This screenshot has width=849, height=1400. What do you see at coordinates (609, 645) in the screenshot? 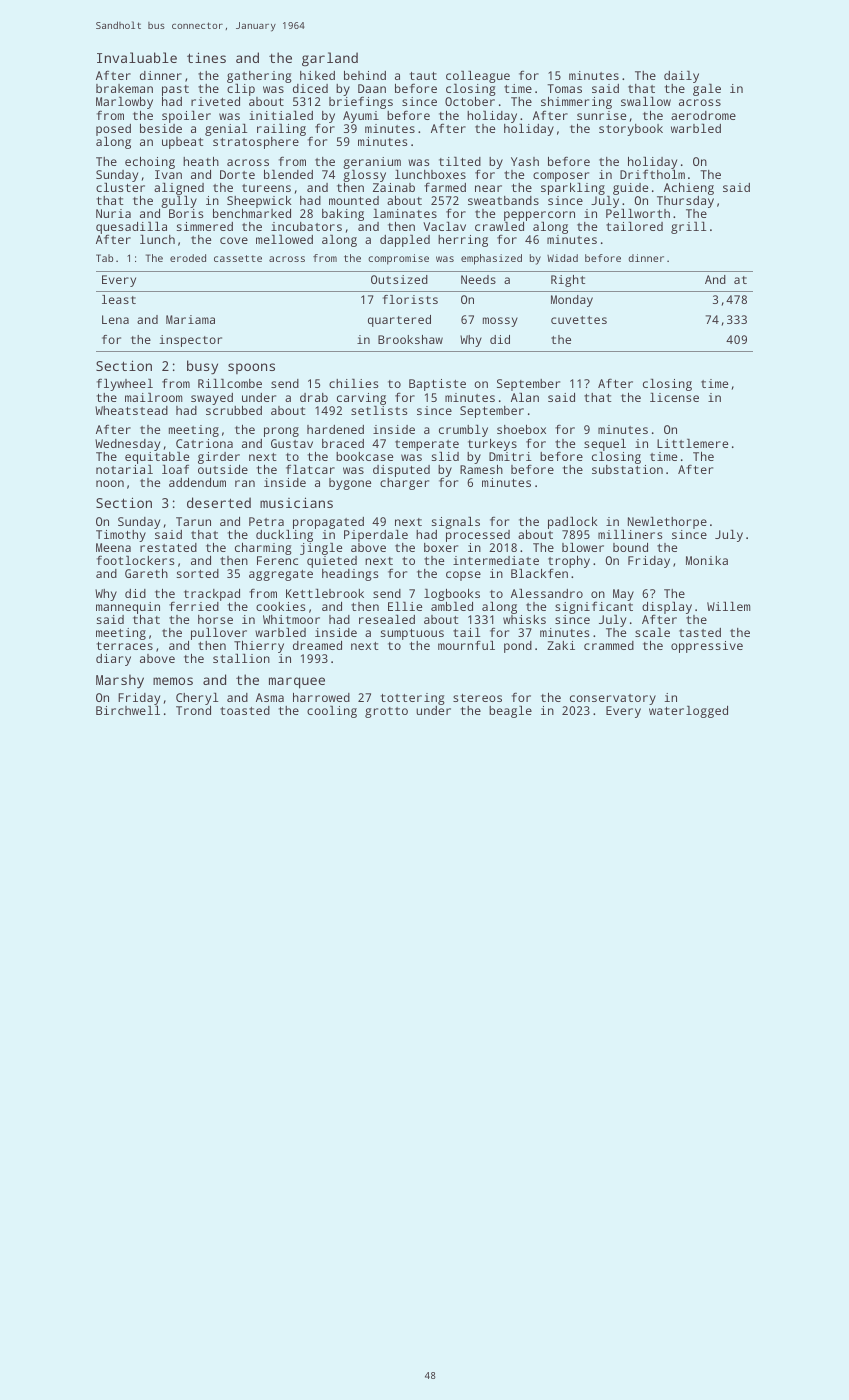
I see `crammed` at bounding box center [609, 645].
